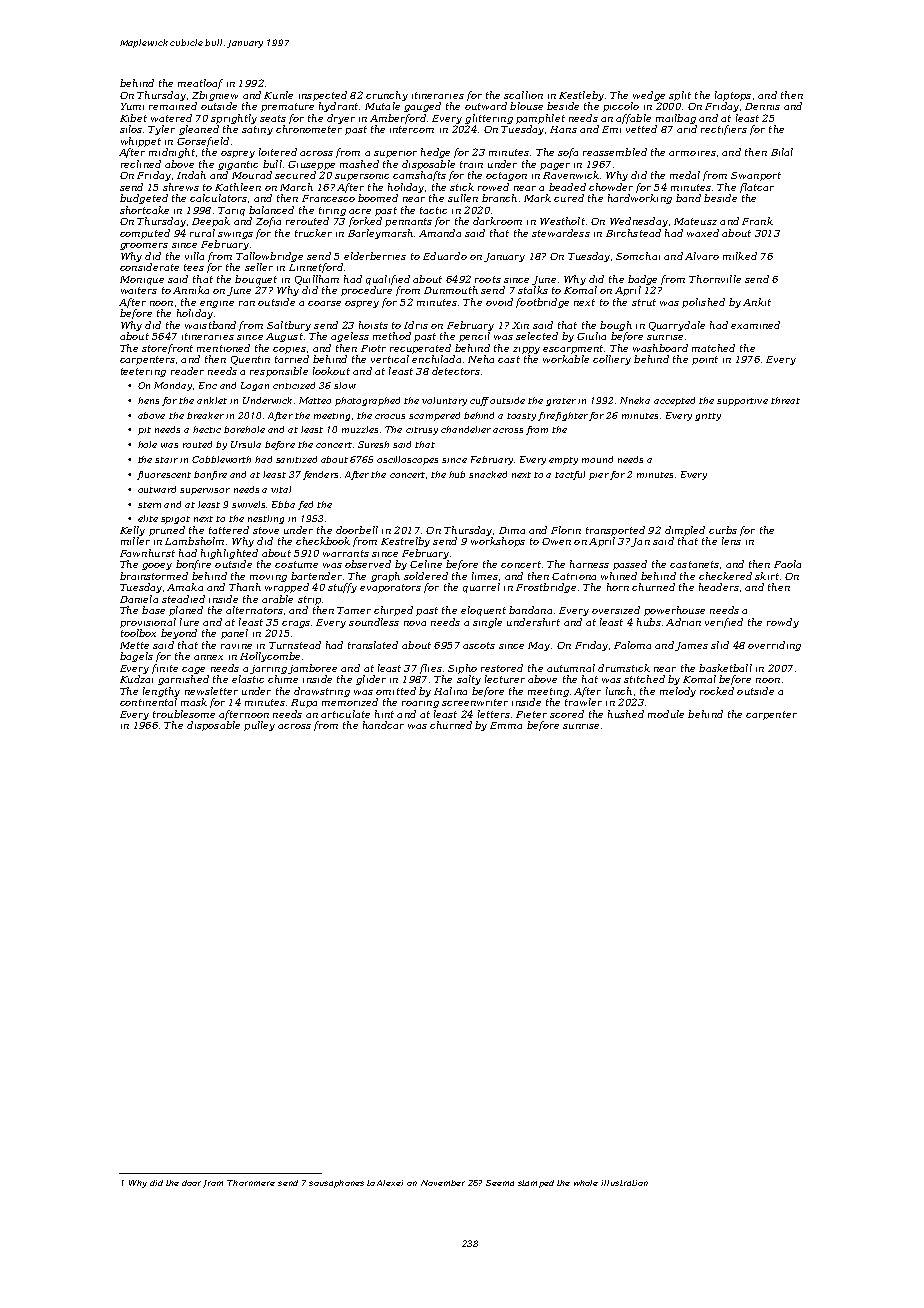  Describe the element at coordinates (566, 530) in the image. I see `Florin` at that location.
